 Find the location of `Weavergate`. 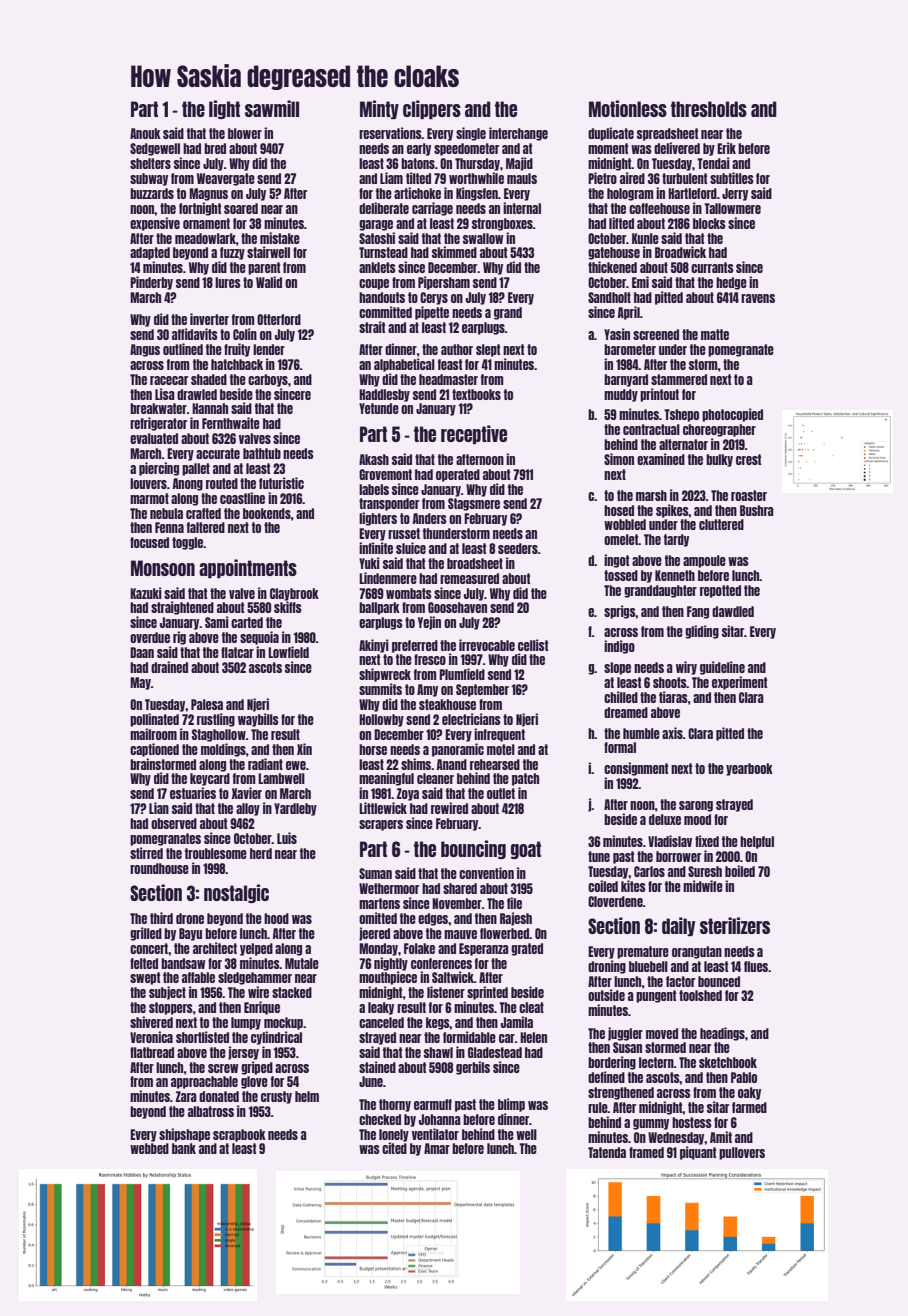

Weavergate is located at coordinates (226, 179).
